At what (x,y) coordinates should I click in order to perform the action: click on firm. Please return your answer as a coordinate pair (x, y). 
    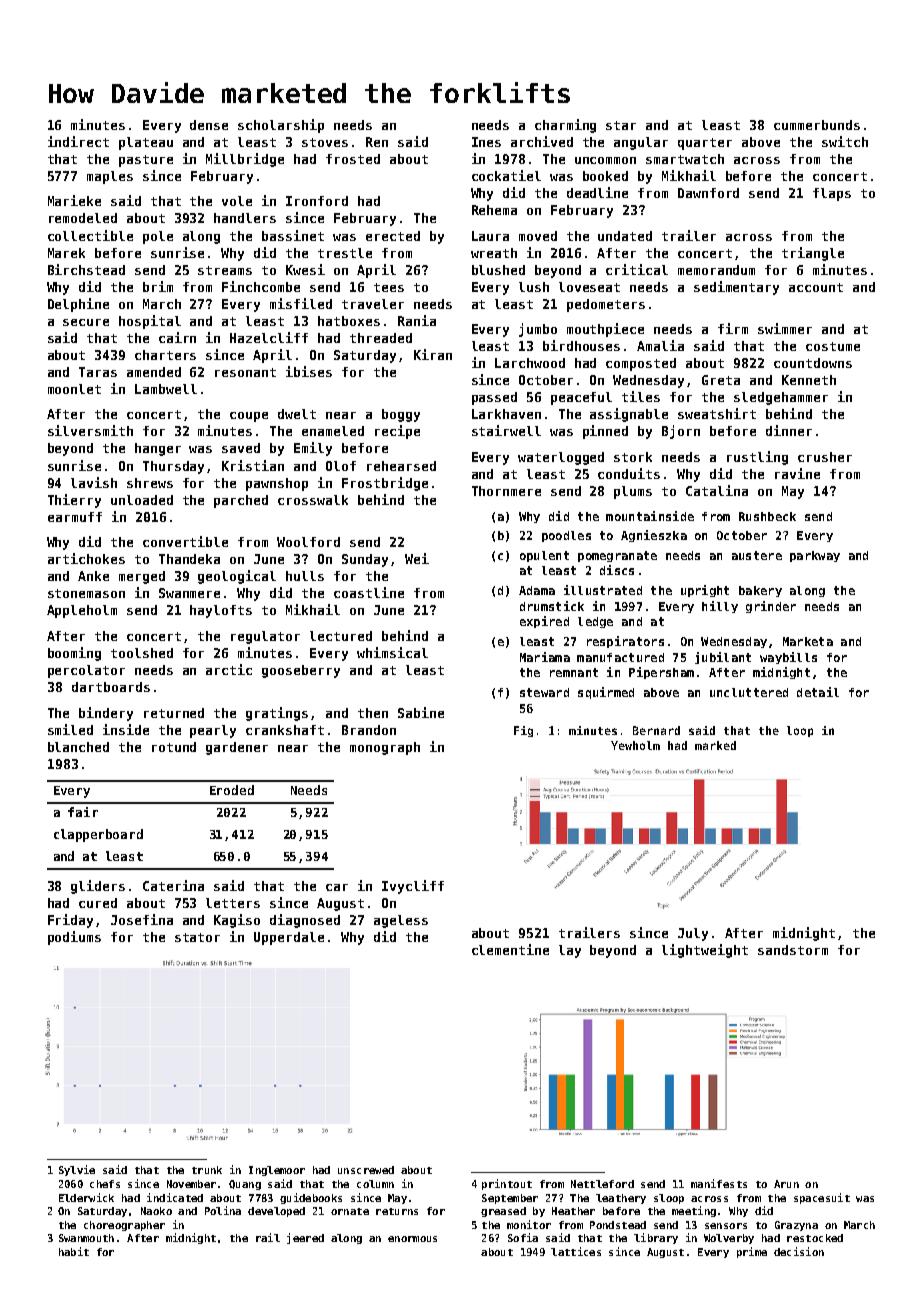
    Looking at the image, I should click on (733, 328).
